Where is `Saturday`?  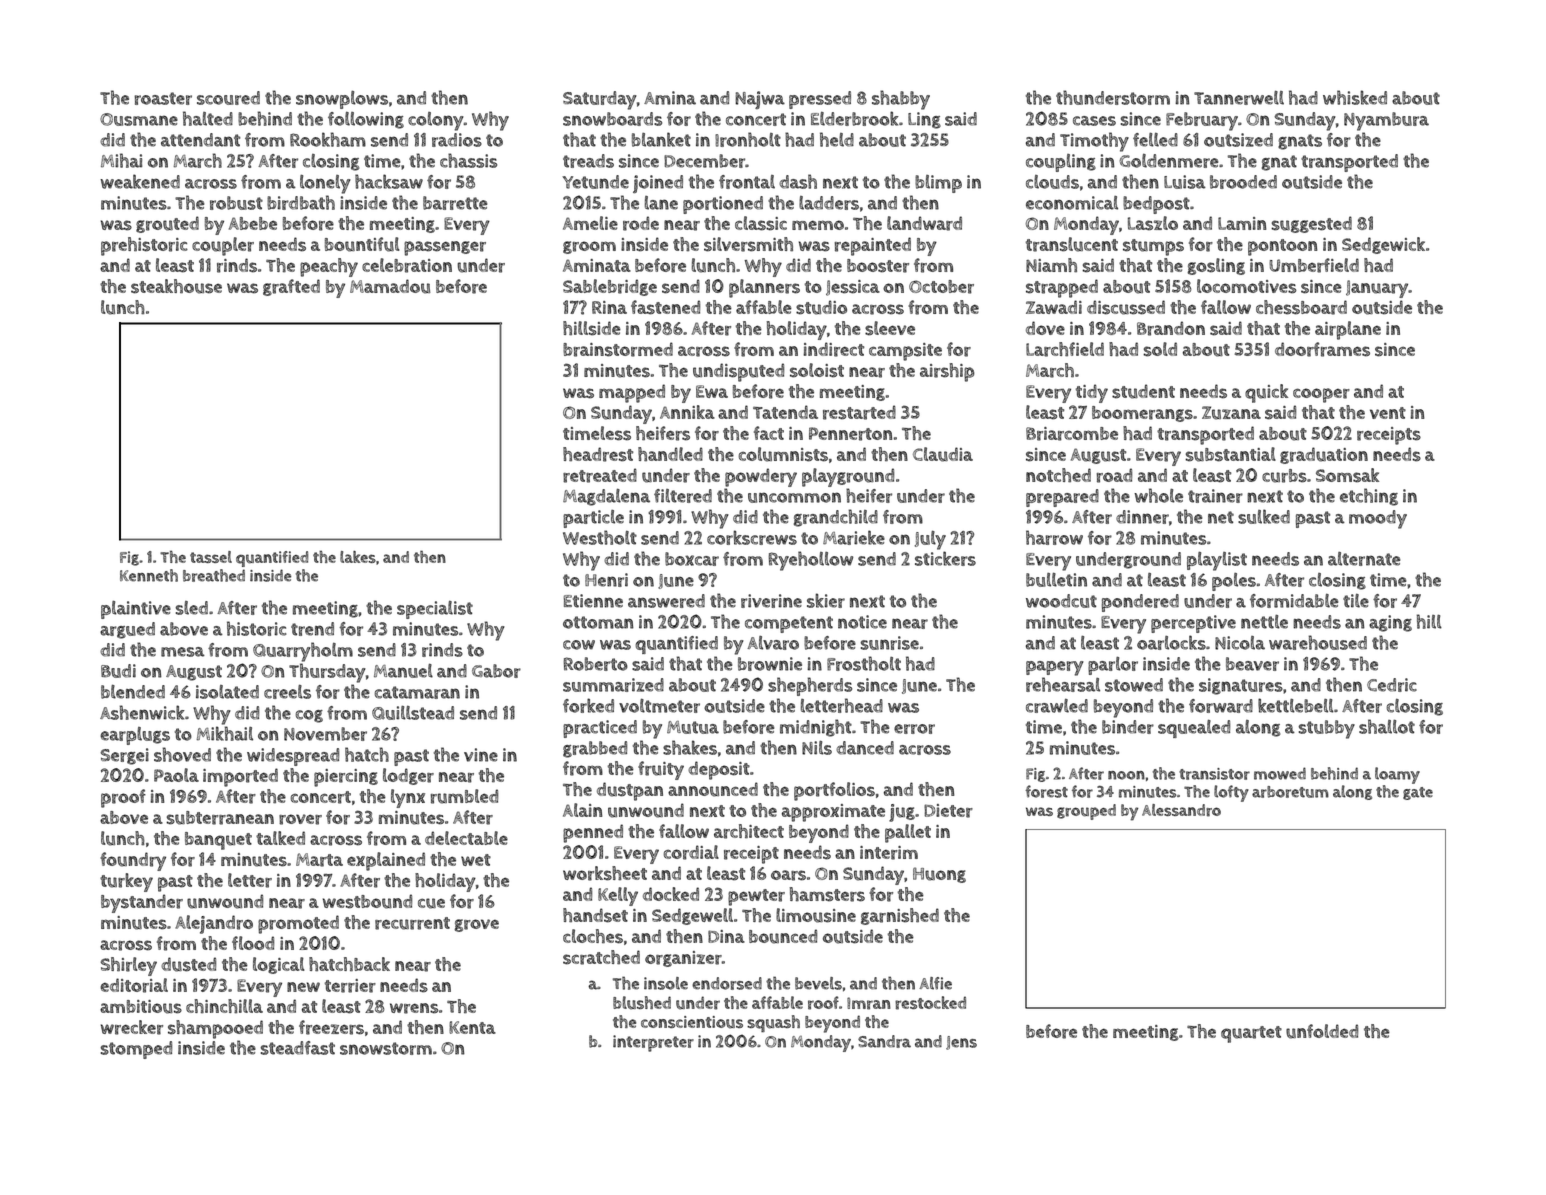
Saturday is located at coordinates (600, 100).
